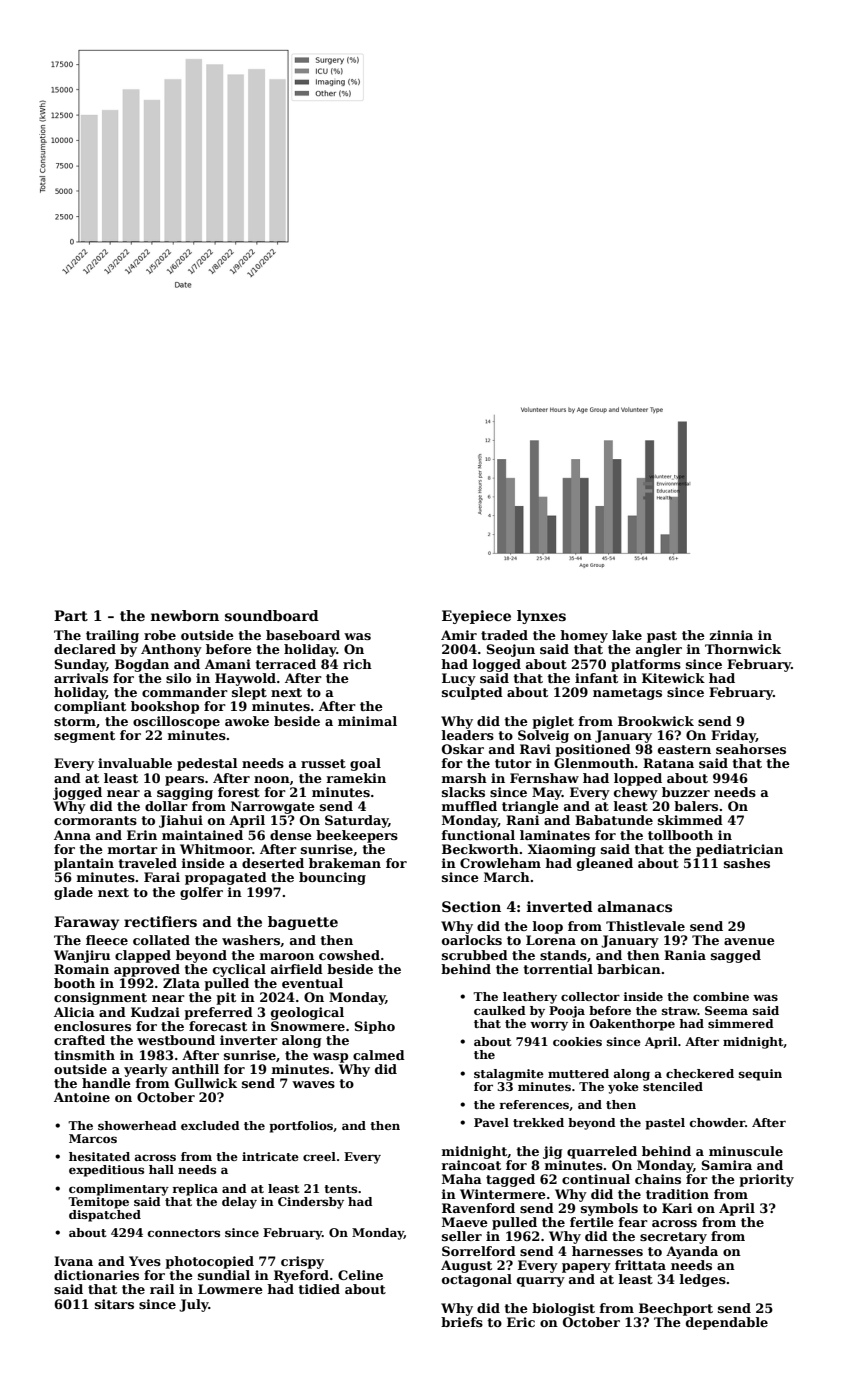 Image resolution: width=849 pixels, height=1400 pixels. What do you see at coordinates (731, 635) in the image?
I see `zinnia` at bounding box center [731, 635].
